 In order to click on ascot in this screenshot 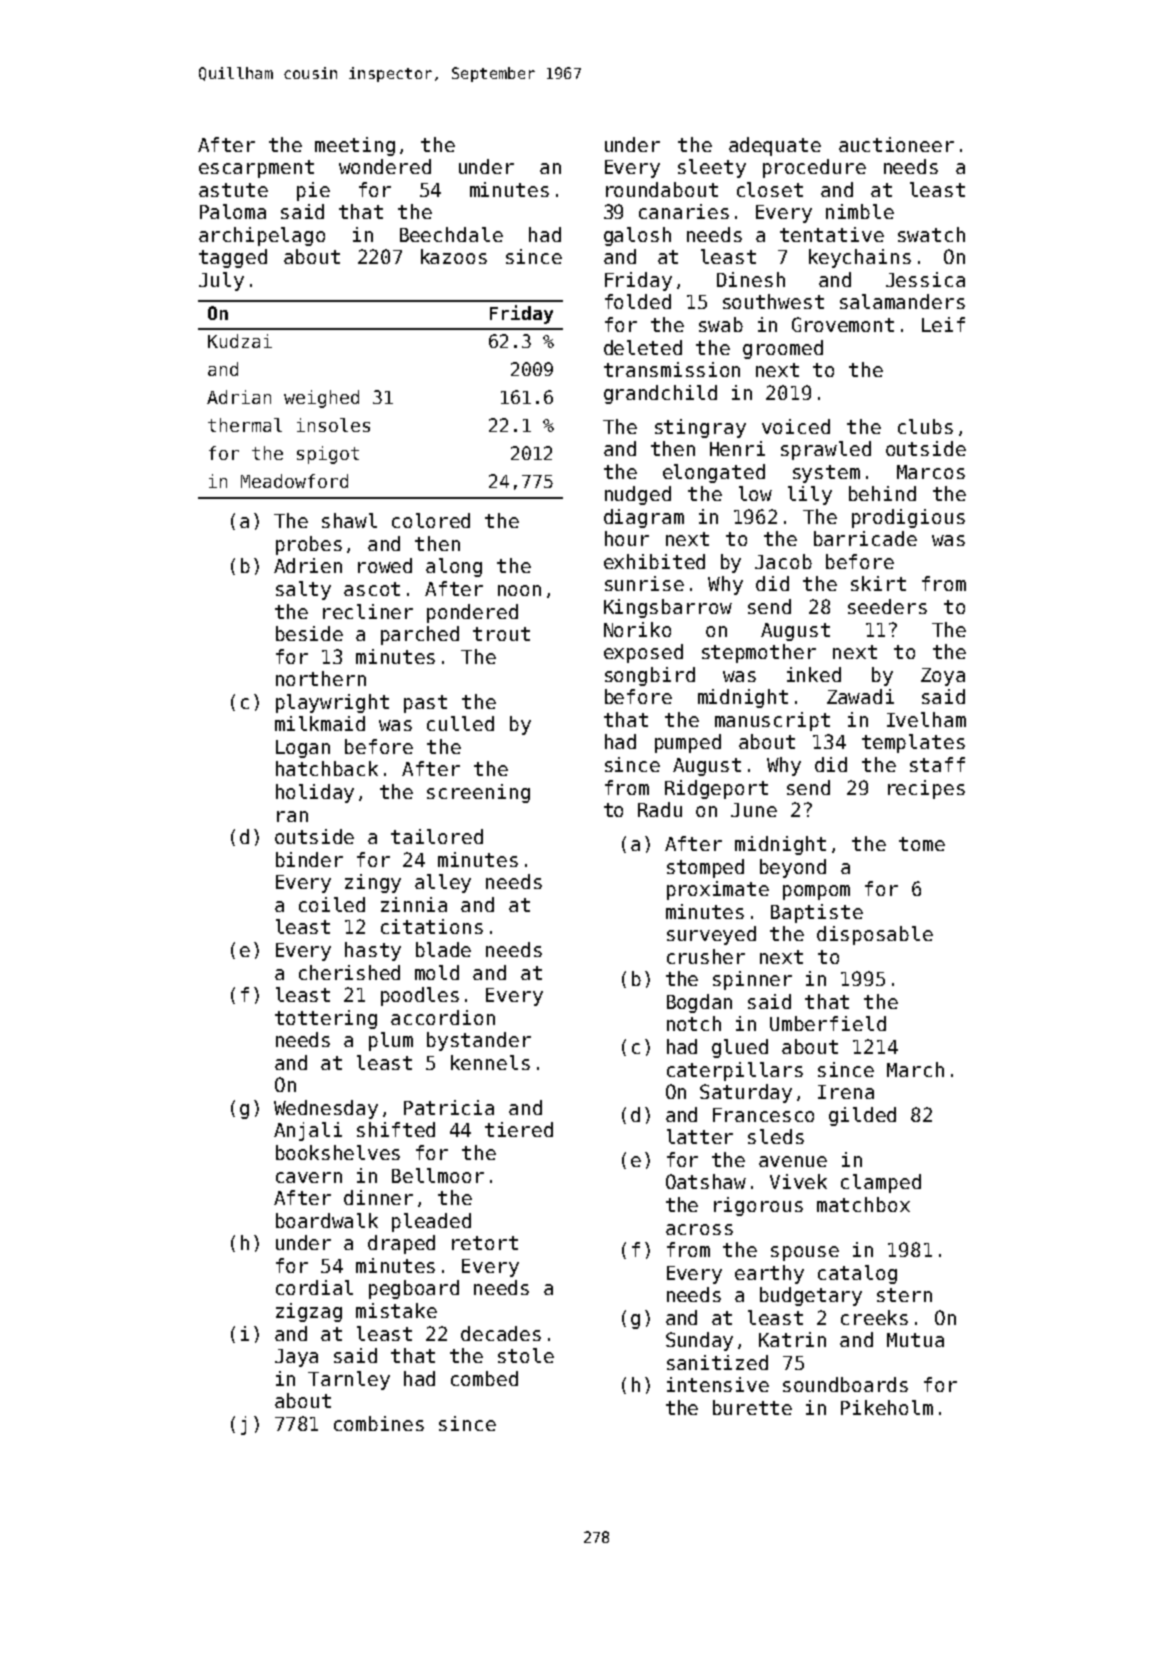, I will do `click(372, 589)`.
